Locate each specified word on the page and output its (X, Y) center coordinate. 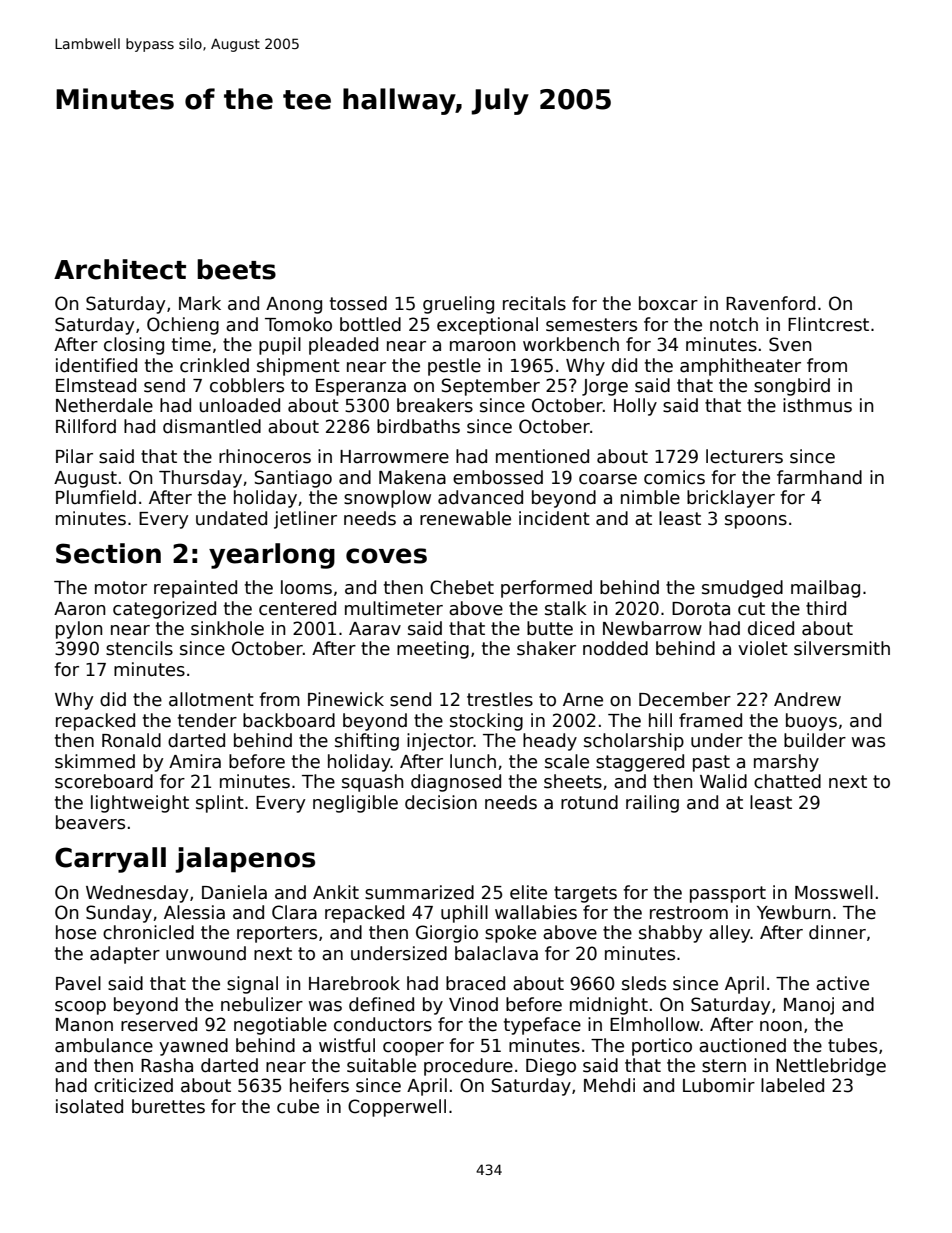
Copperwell (397, 1108)
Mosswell (834, 892)
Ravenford (770, 303)
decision (441, 802)
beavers (90, 822)
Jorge (605, 387)
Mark (200, 303)
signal (252, 985)
